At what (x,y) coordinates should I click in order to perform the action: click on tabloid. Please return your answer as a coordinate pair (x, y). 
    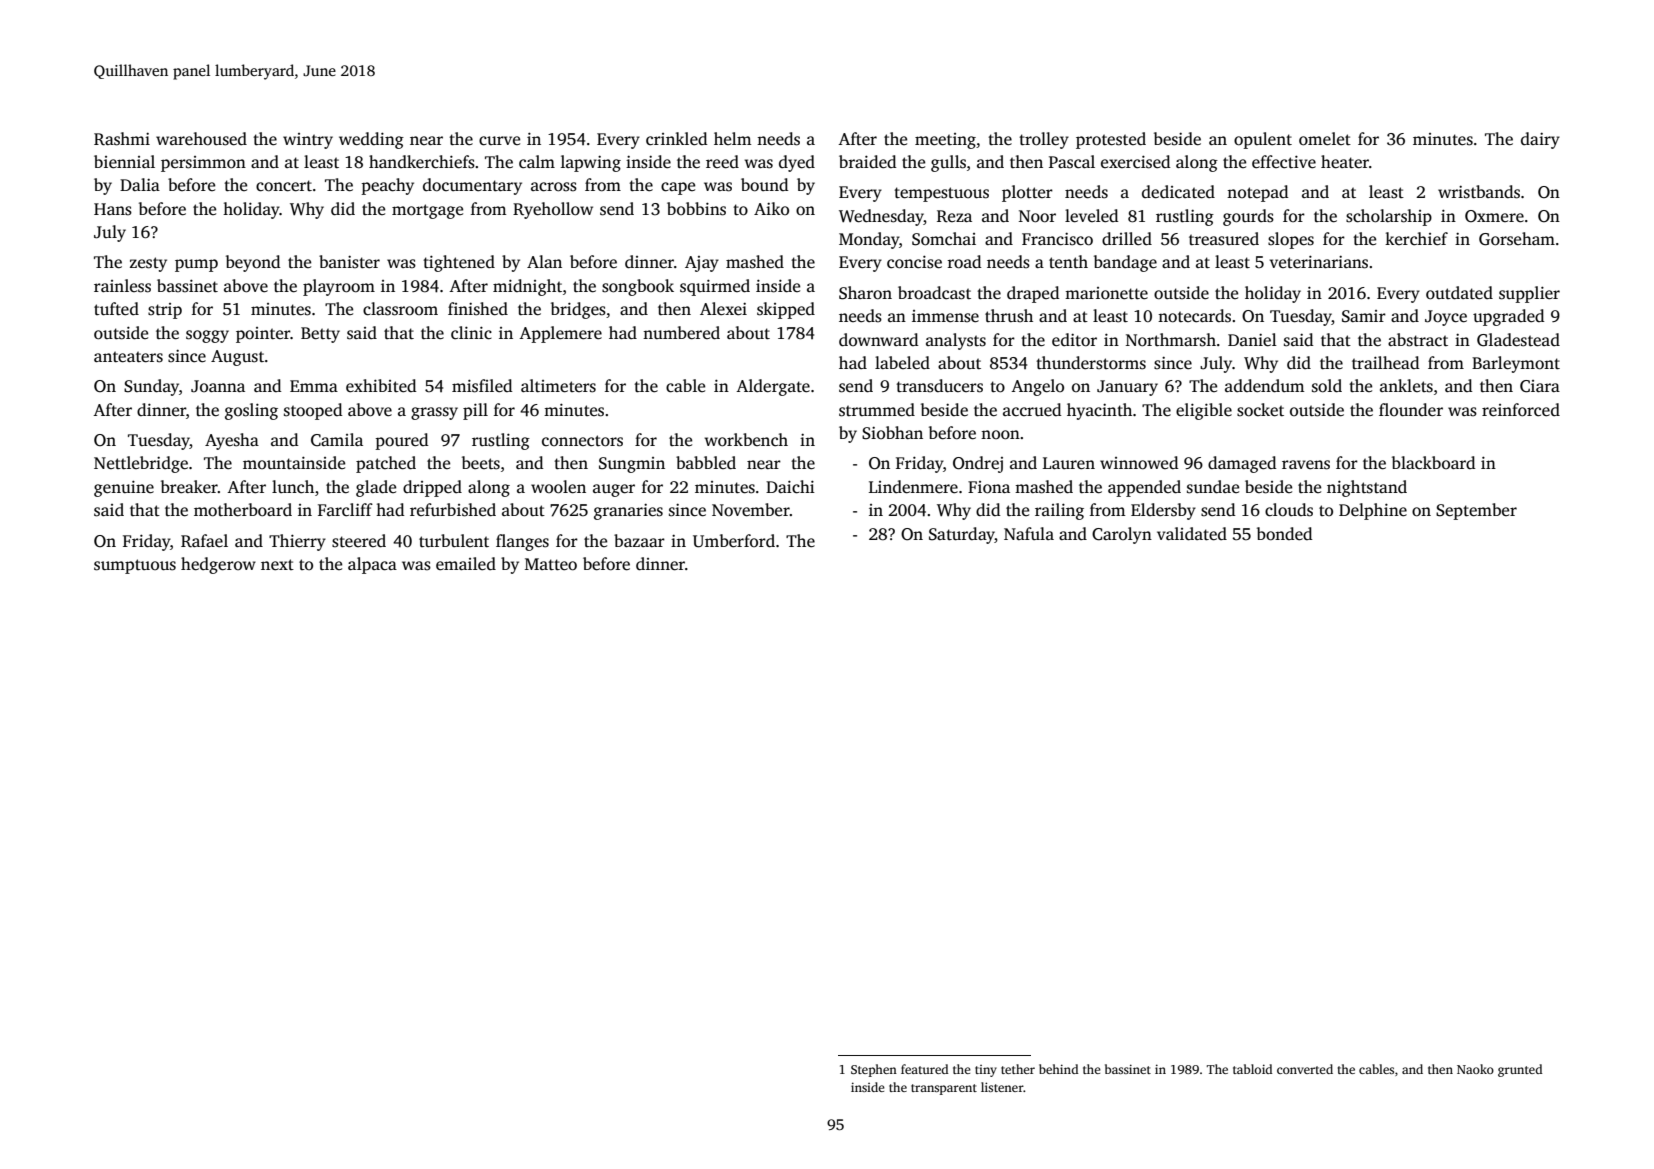
    Looking at the image, I should click on (1253, 1069).
